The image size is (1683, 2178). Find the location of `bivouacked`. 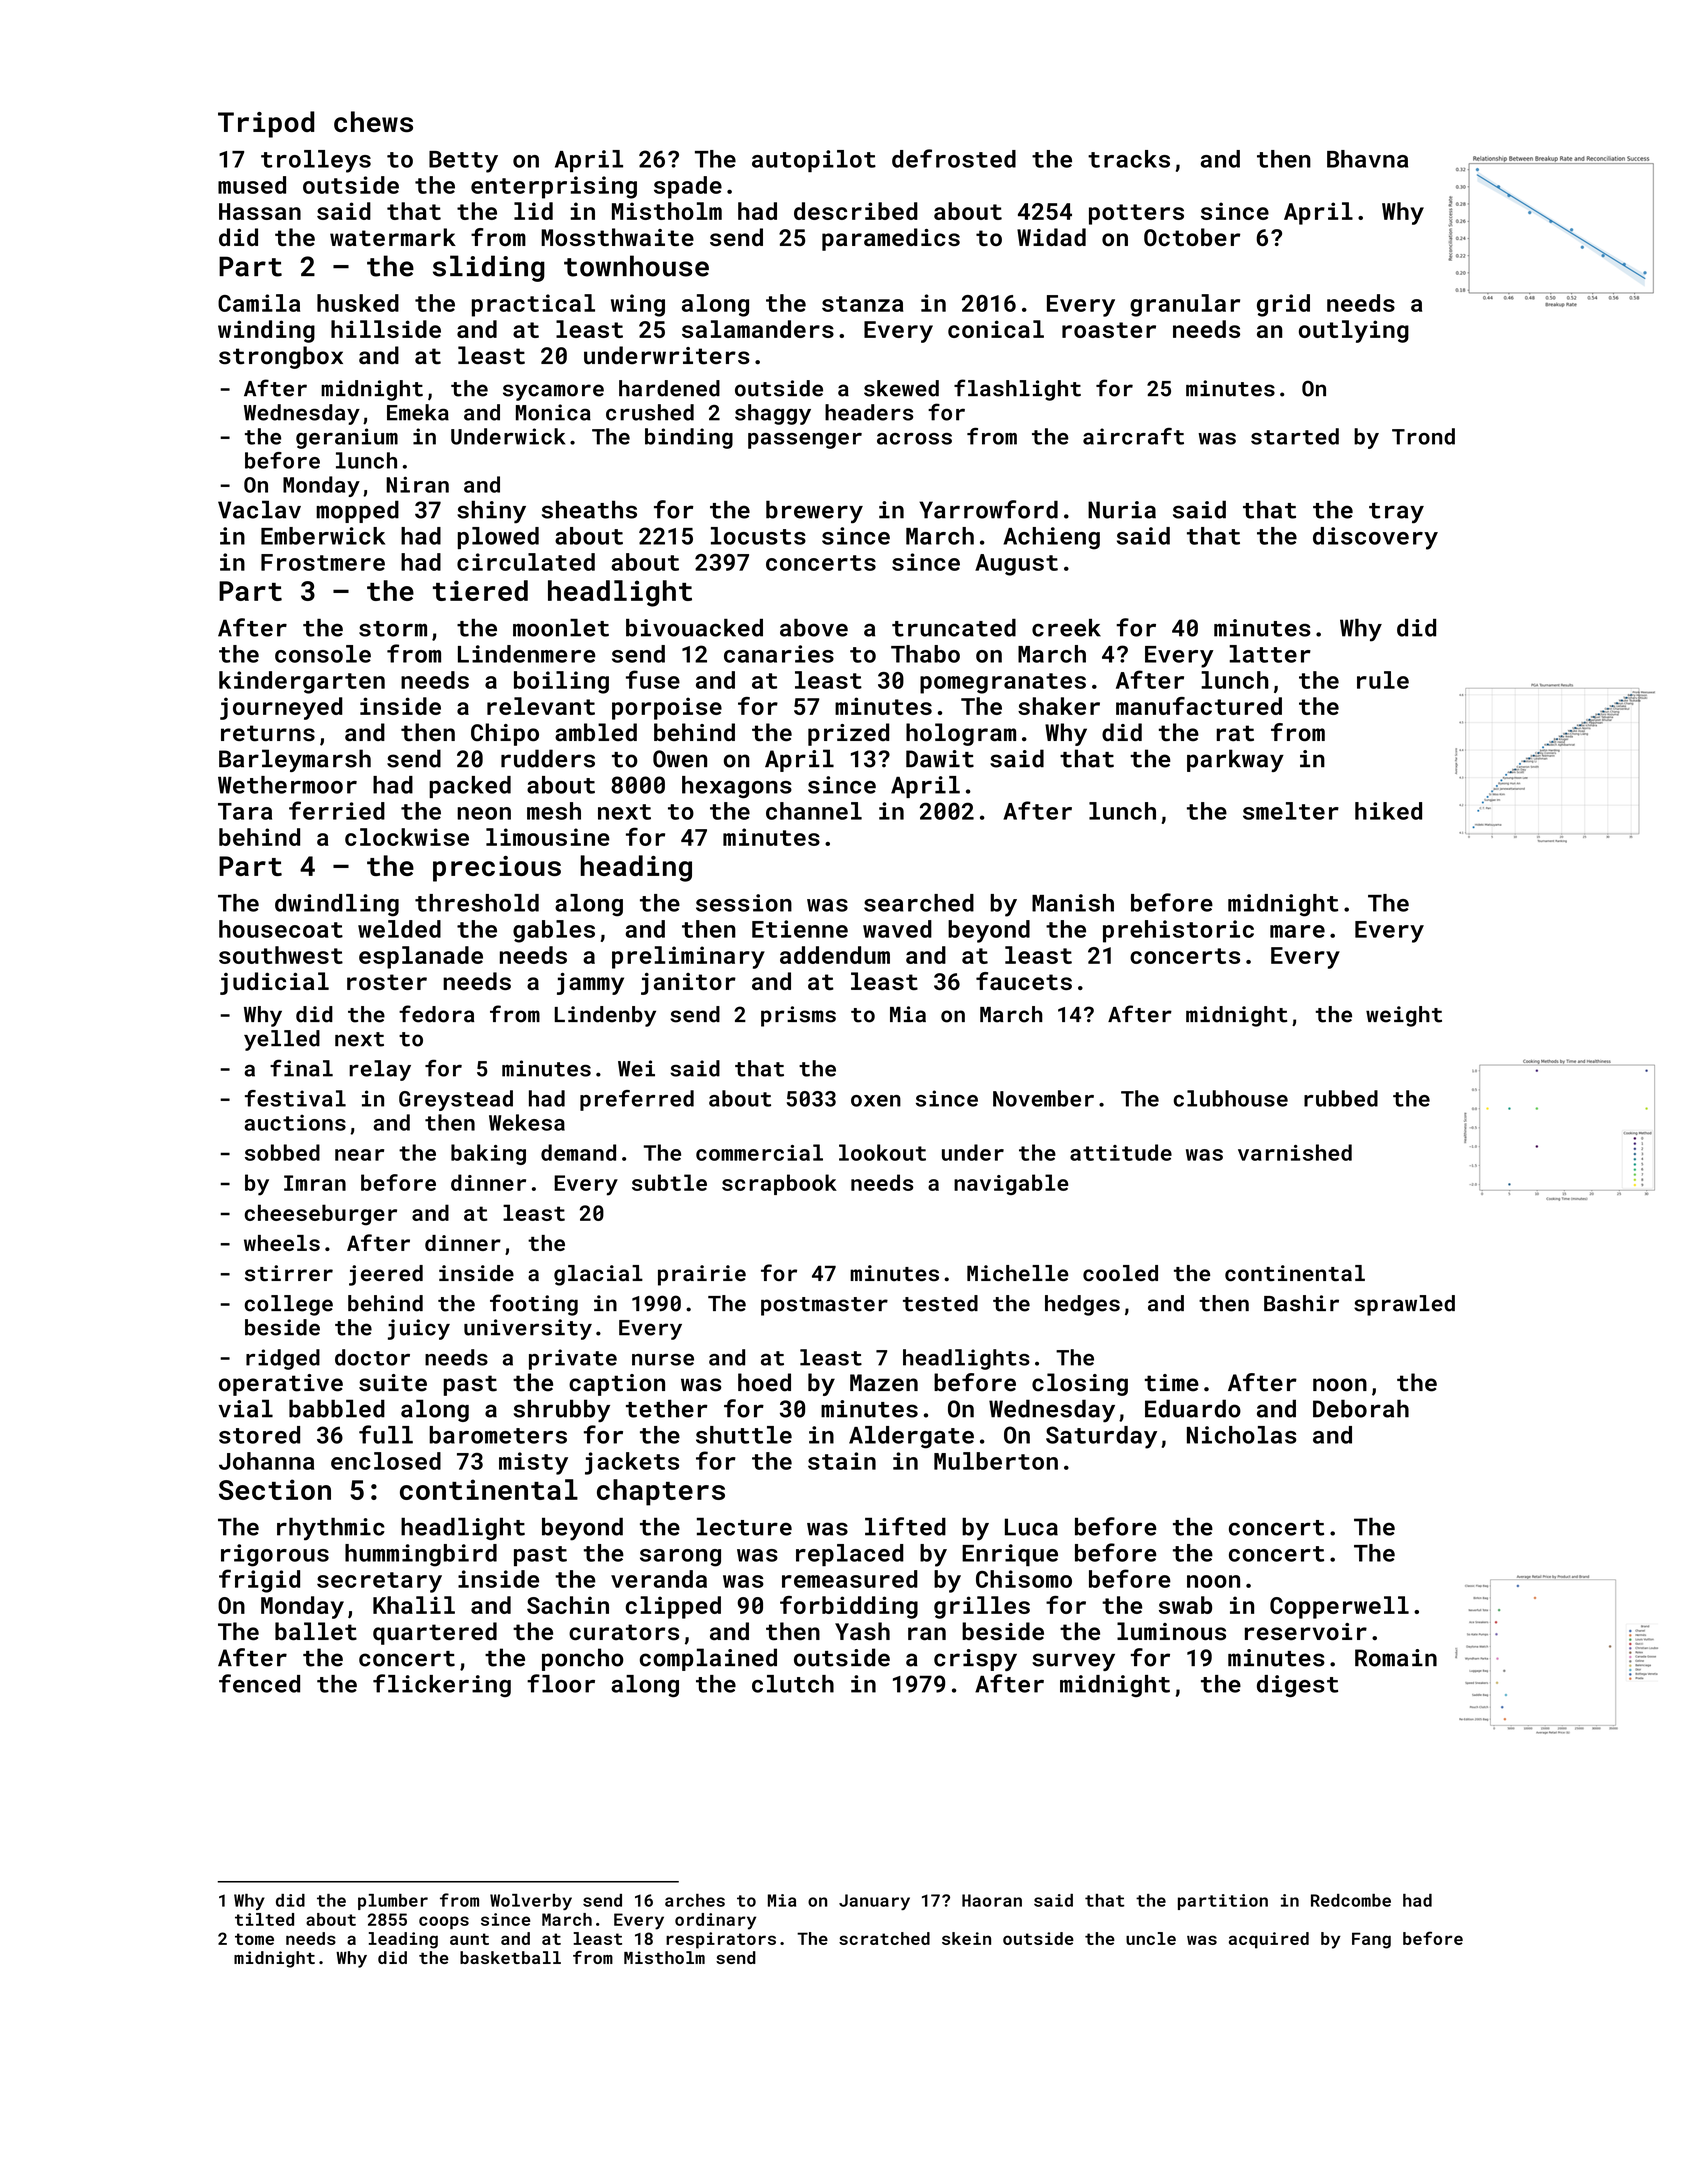

bivouacked is located at coordinates (694, 628).
